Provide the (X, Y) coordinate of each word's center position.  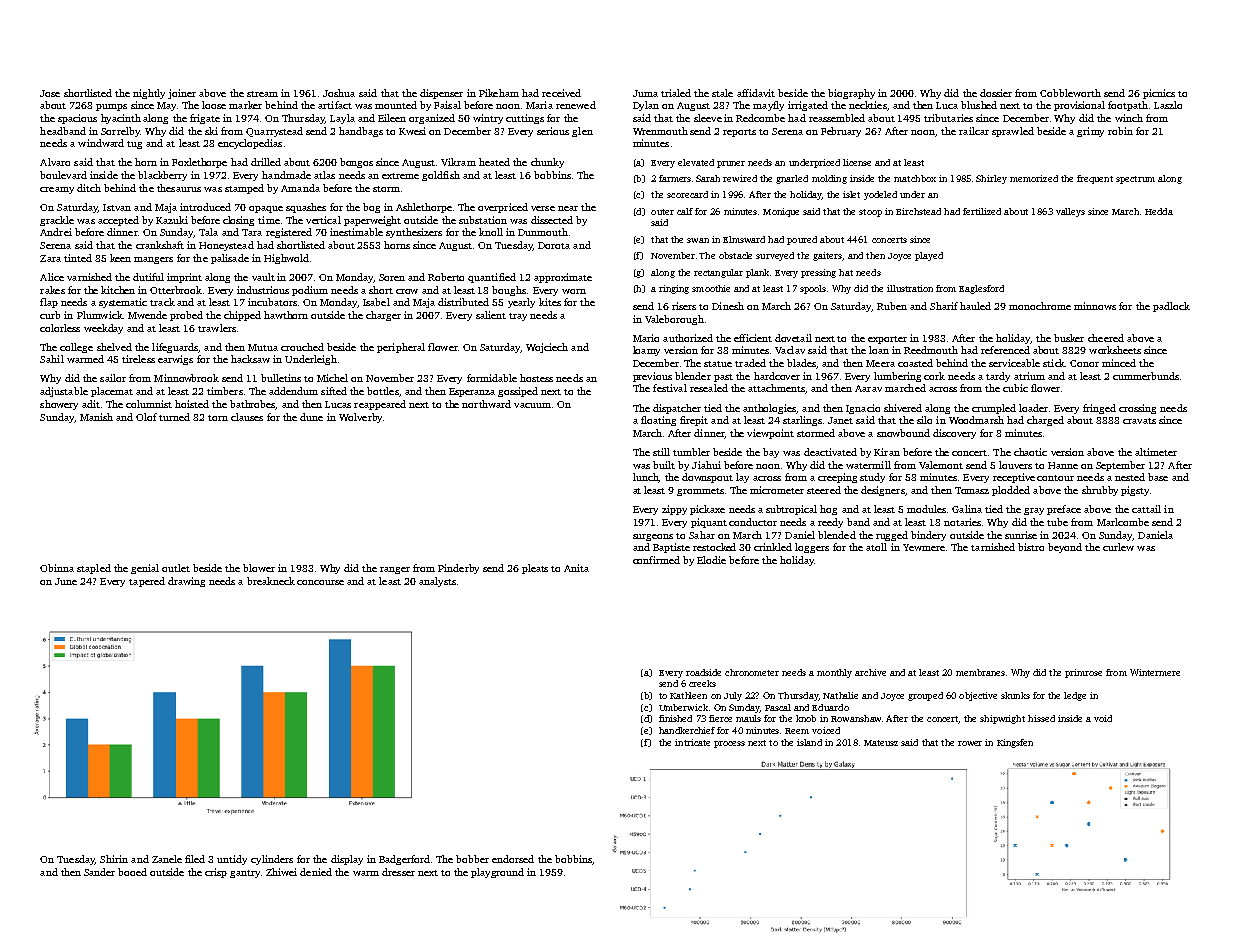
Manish (96, 417)
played (929, 256)
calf (685, 211)
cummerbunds (1146, 376)
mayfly (768, 106)
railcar (974, 131)
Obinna (57, 568)
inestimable (356, 232)
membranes (980, 672)
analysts (437, 582)
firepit (694, 421)
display (347, 860)
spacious (77, 119)
